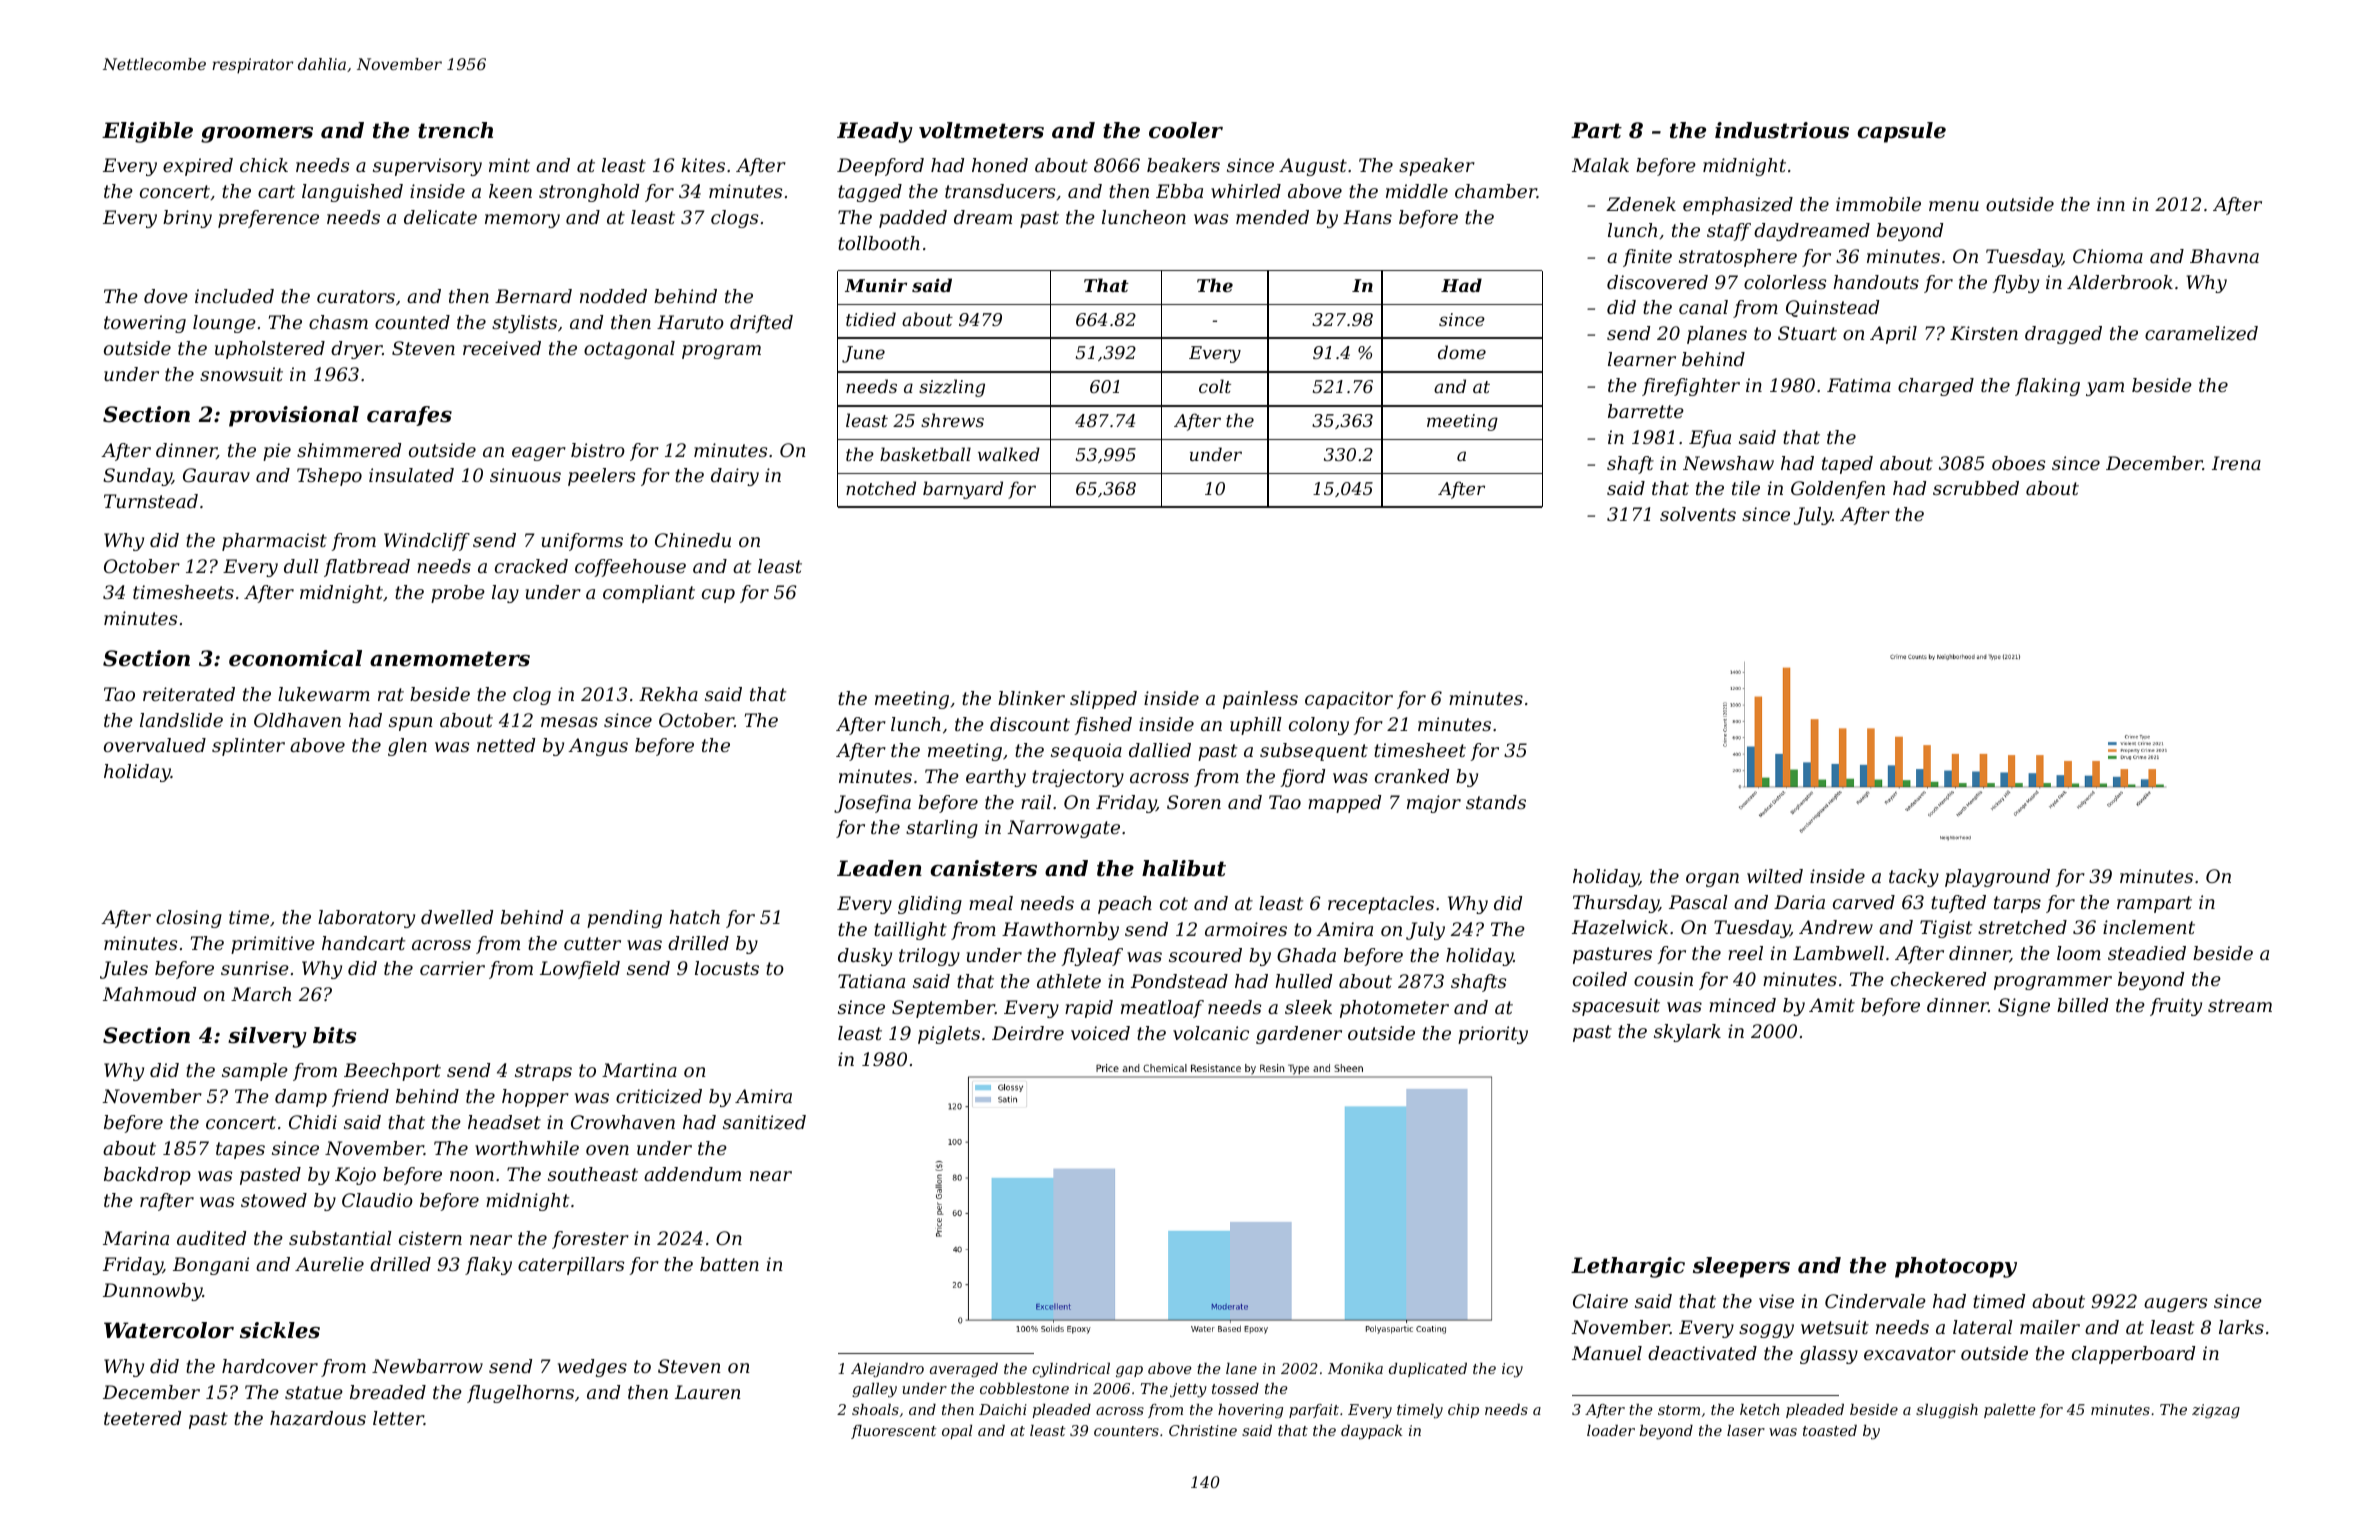  What do you see at coordinates (1462, 352) in the image?
I see `dome` at bounding box center [1462, 352].
